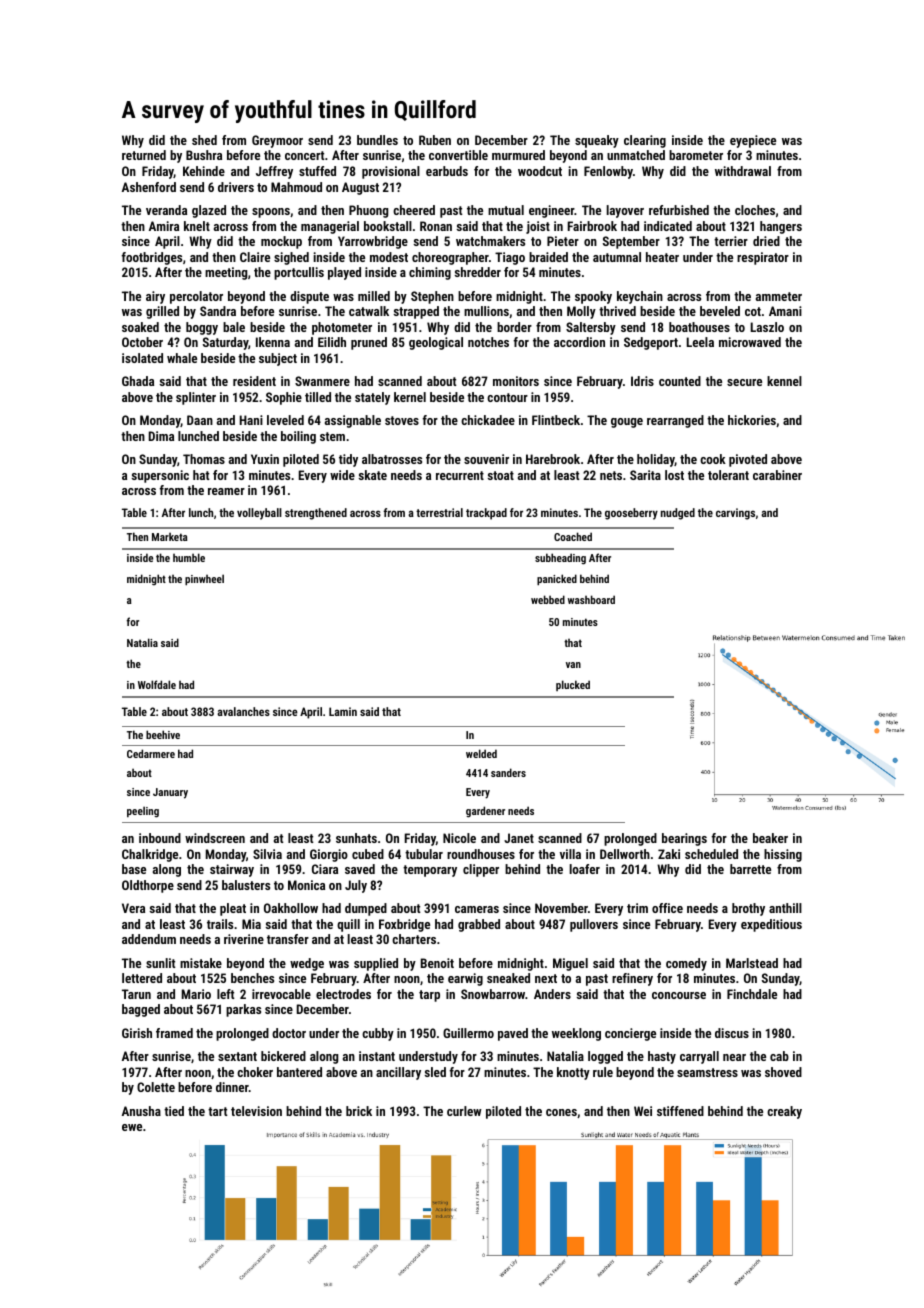  Describe the element at coordinates (731, 241) in the screenshot. I see `terrier` at that location.
